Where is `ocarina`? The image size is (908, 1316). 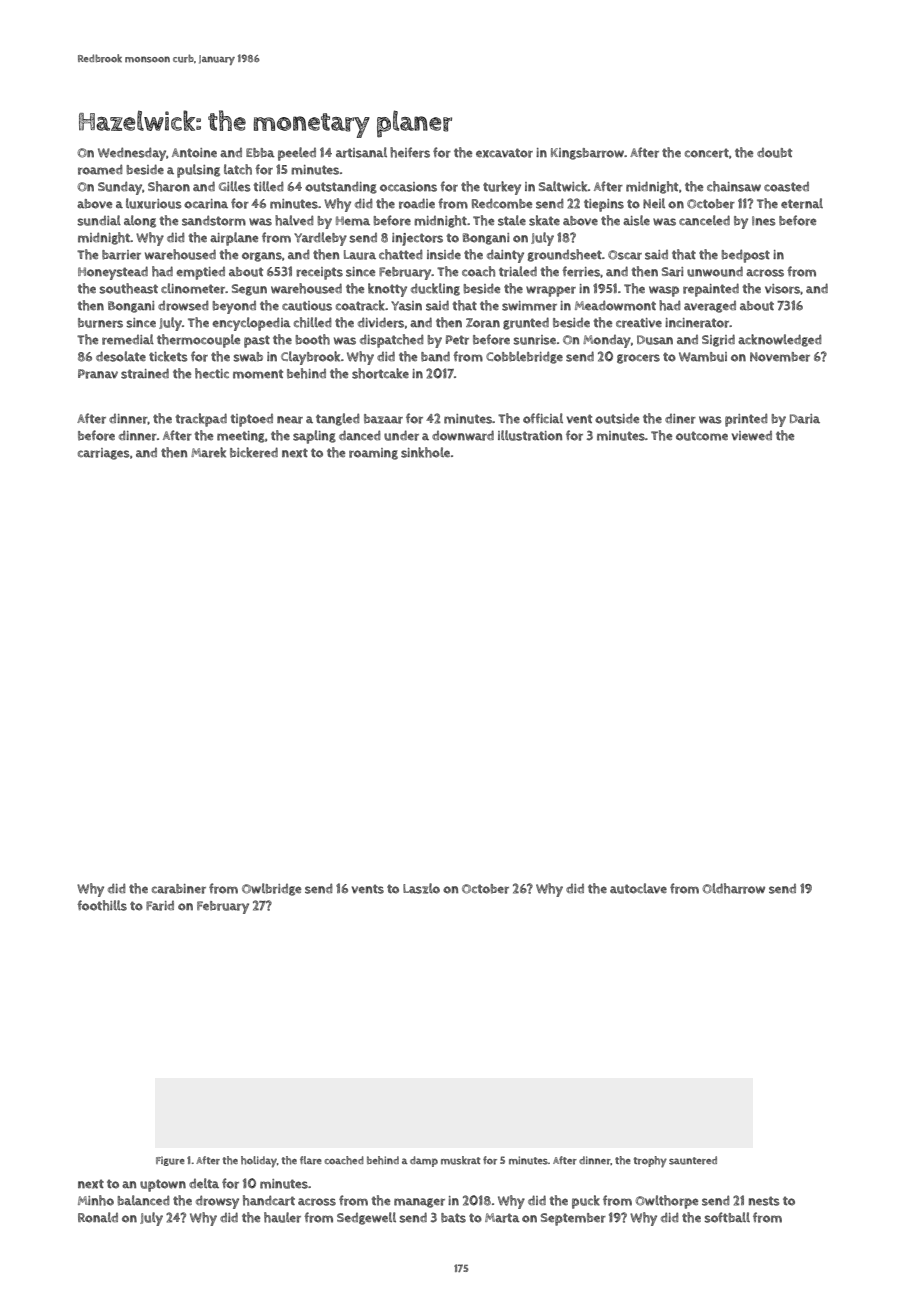 ocarina is located at coordinates (206, 204).
